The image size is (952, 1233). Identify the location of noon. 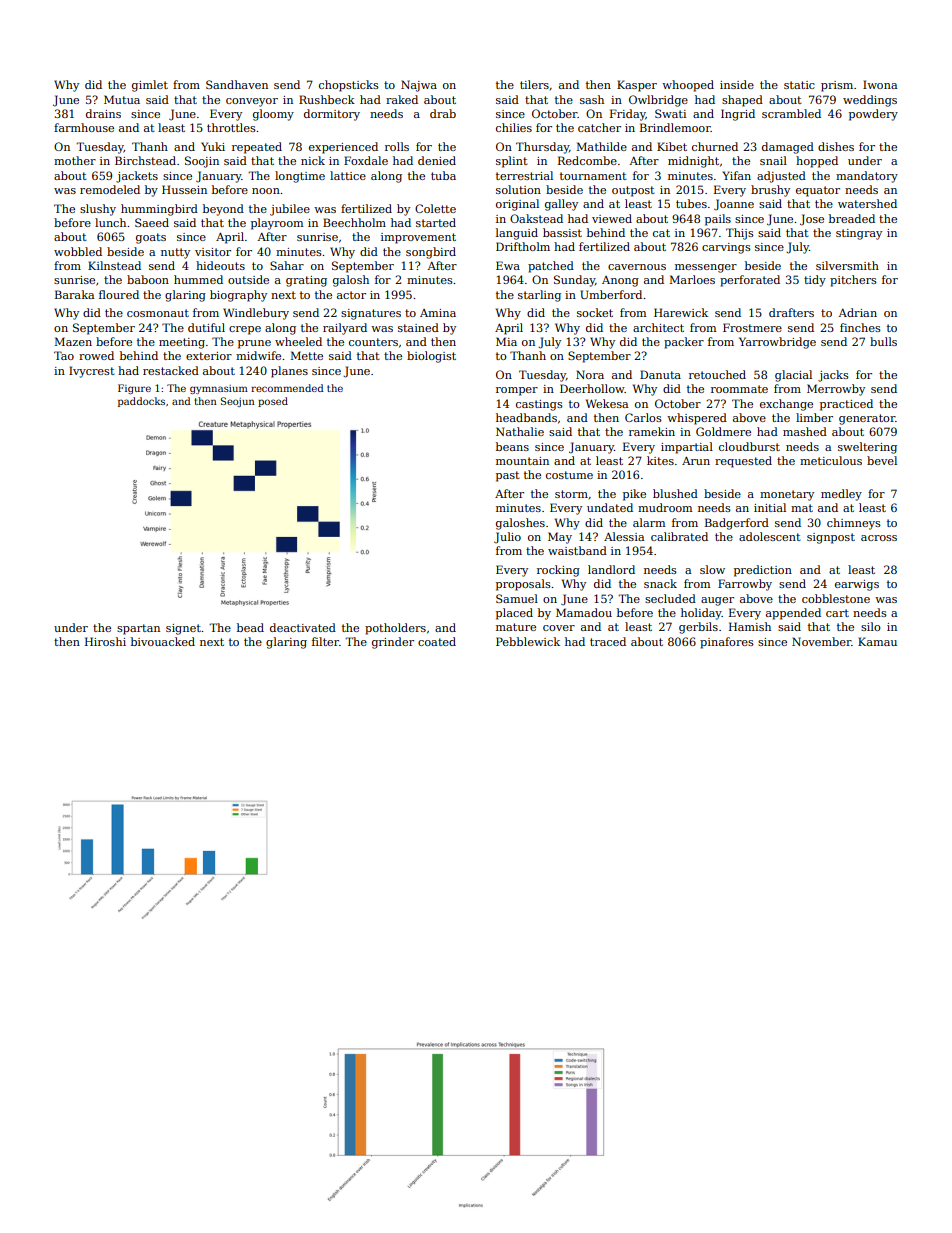
(266, 191).
